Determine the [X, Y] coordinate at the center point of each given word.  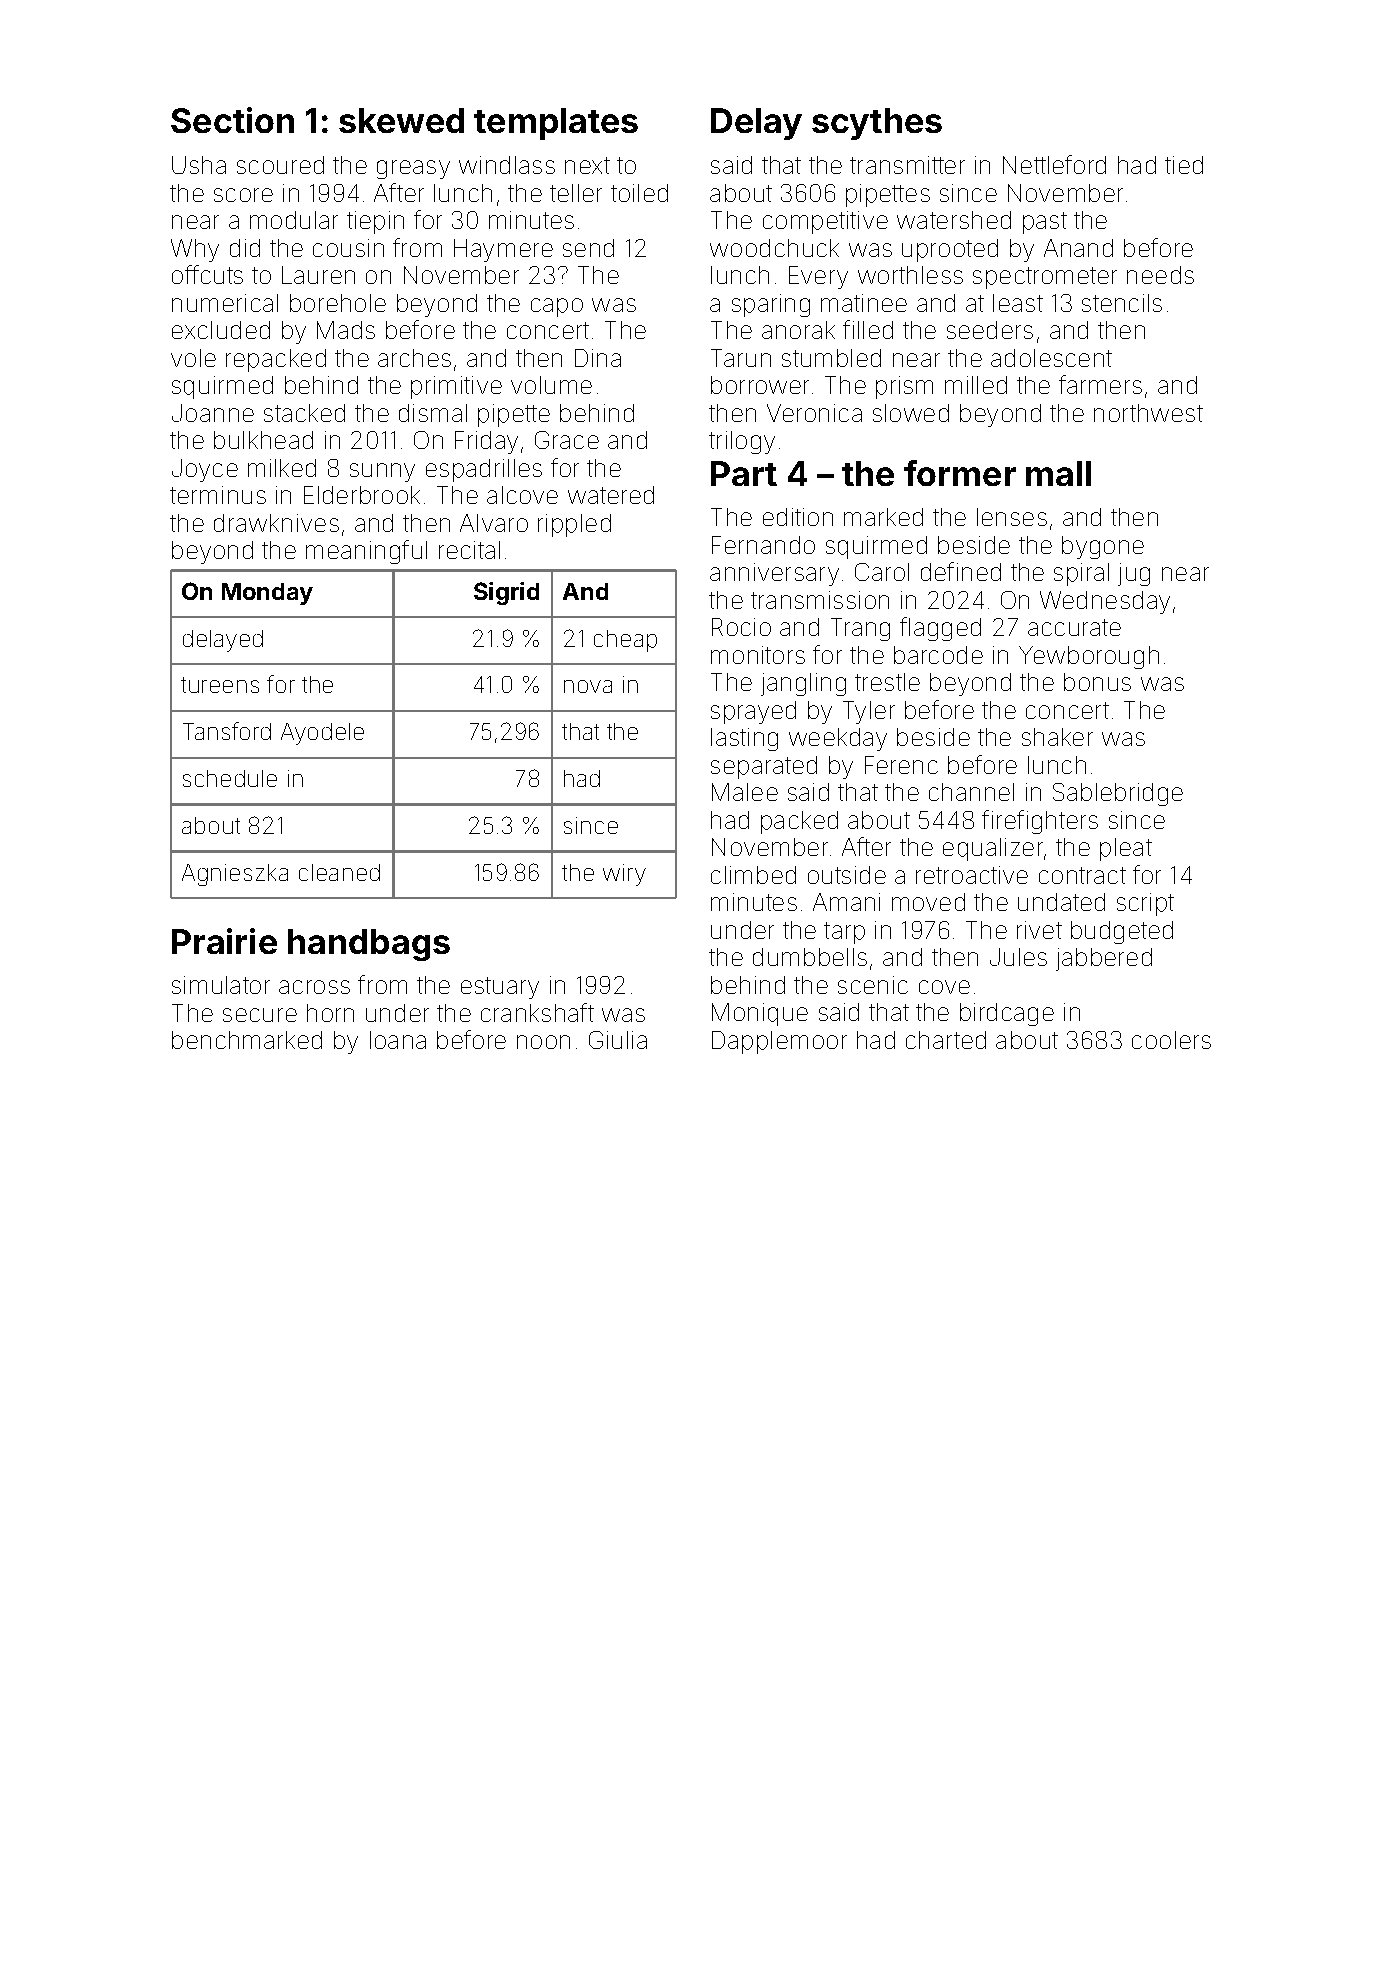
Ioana [398, 1040]
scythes [877, 124]
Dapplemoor [779, 1042]
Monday [267, 594]
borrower [760, 385]
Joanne [213, 413]
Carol [882, 572]
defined [961, 571]
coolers [1171, 1040]
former [960, 473]
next [587, 165]
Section [232, 120]
